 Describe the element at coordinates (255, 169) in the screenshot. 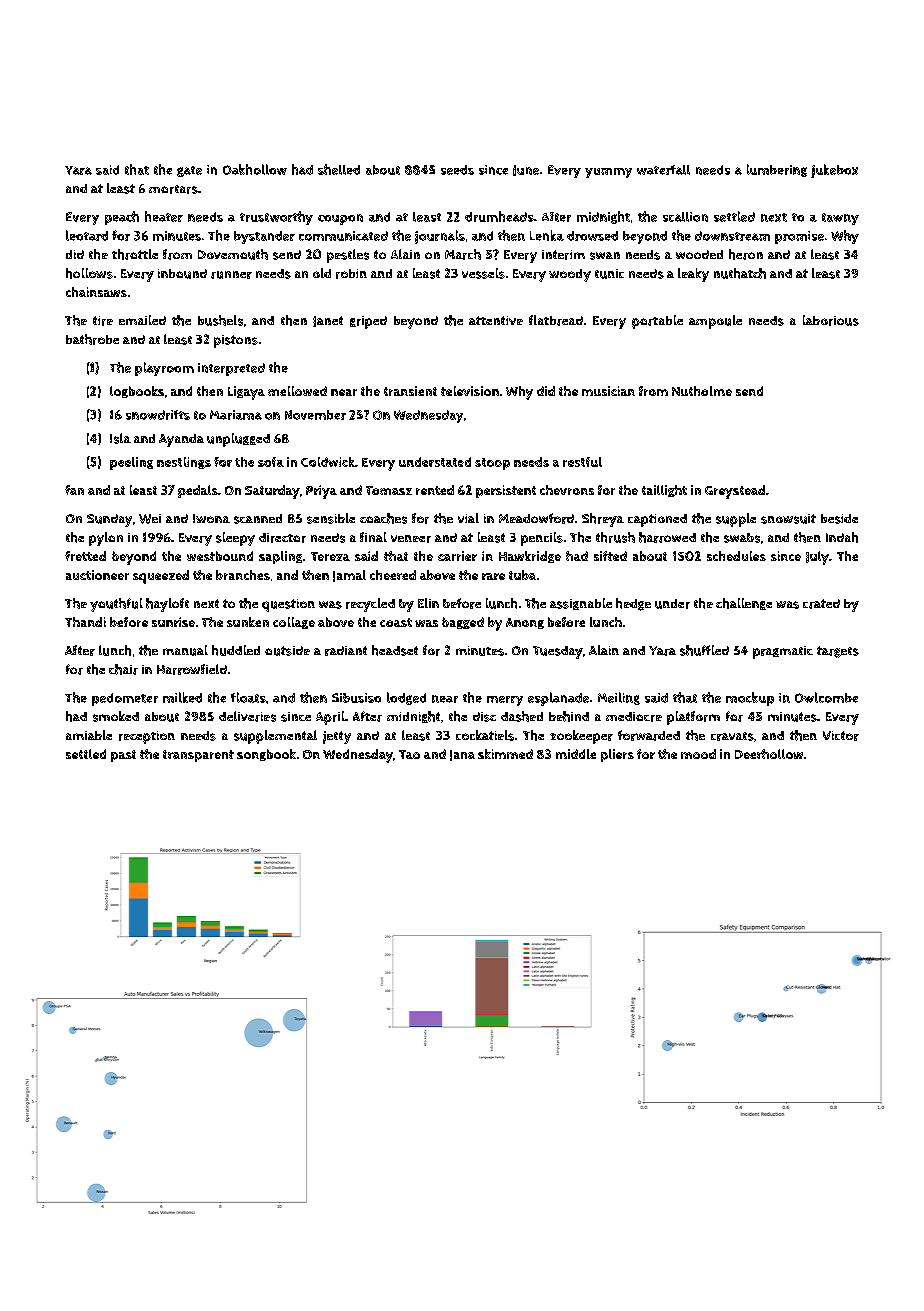

I see `Oakhollow` at that location.
